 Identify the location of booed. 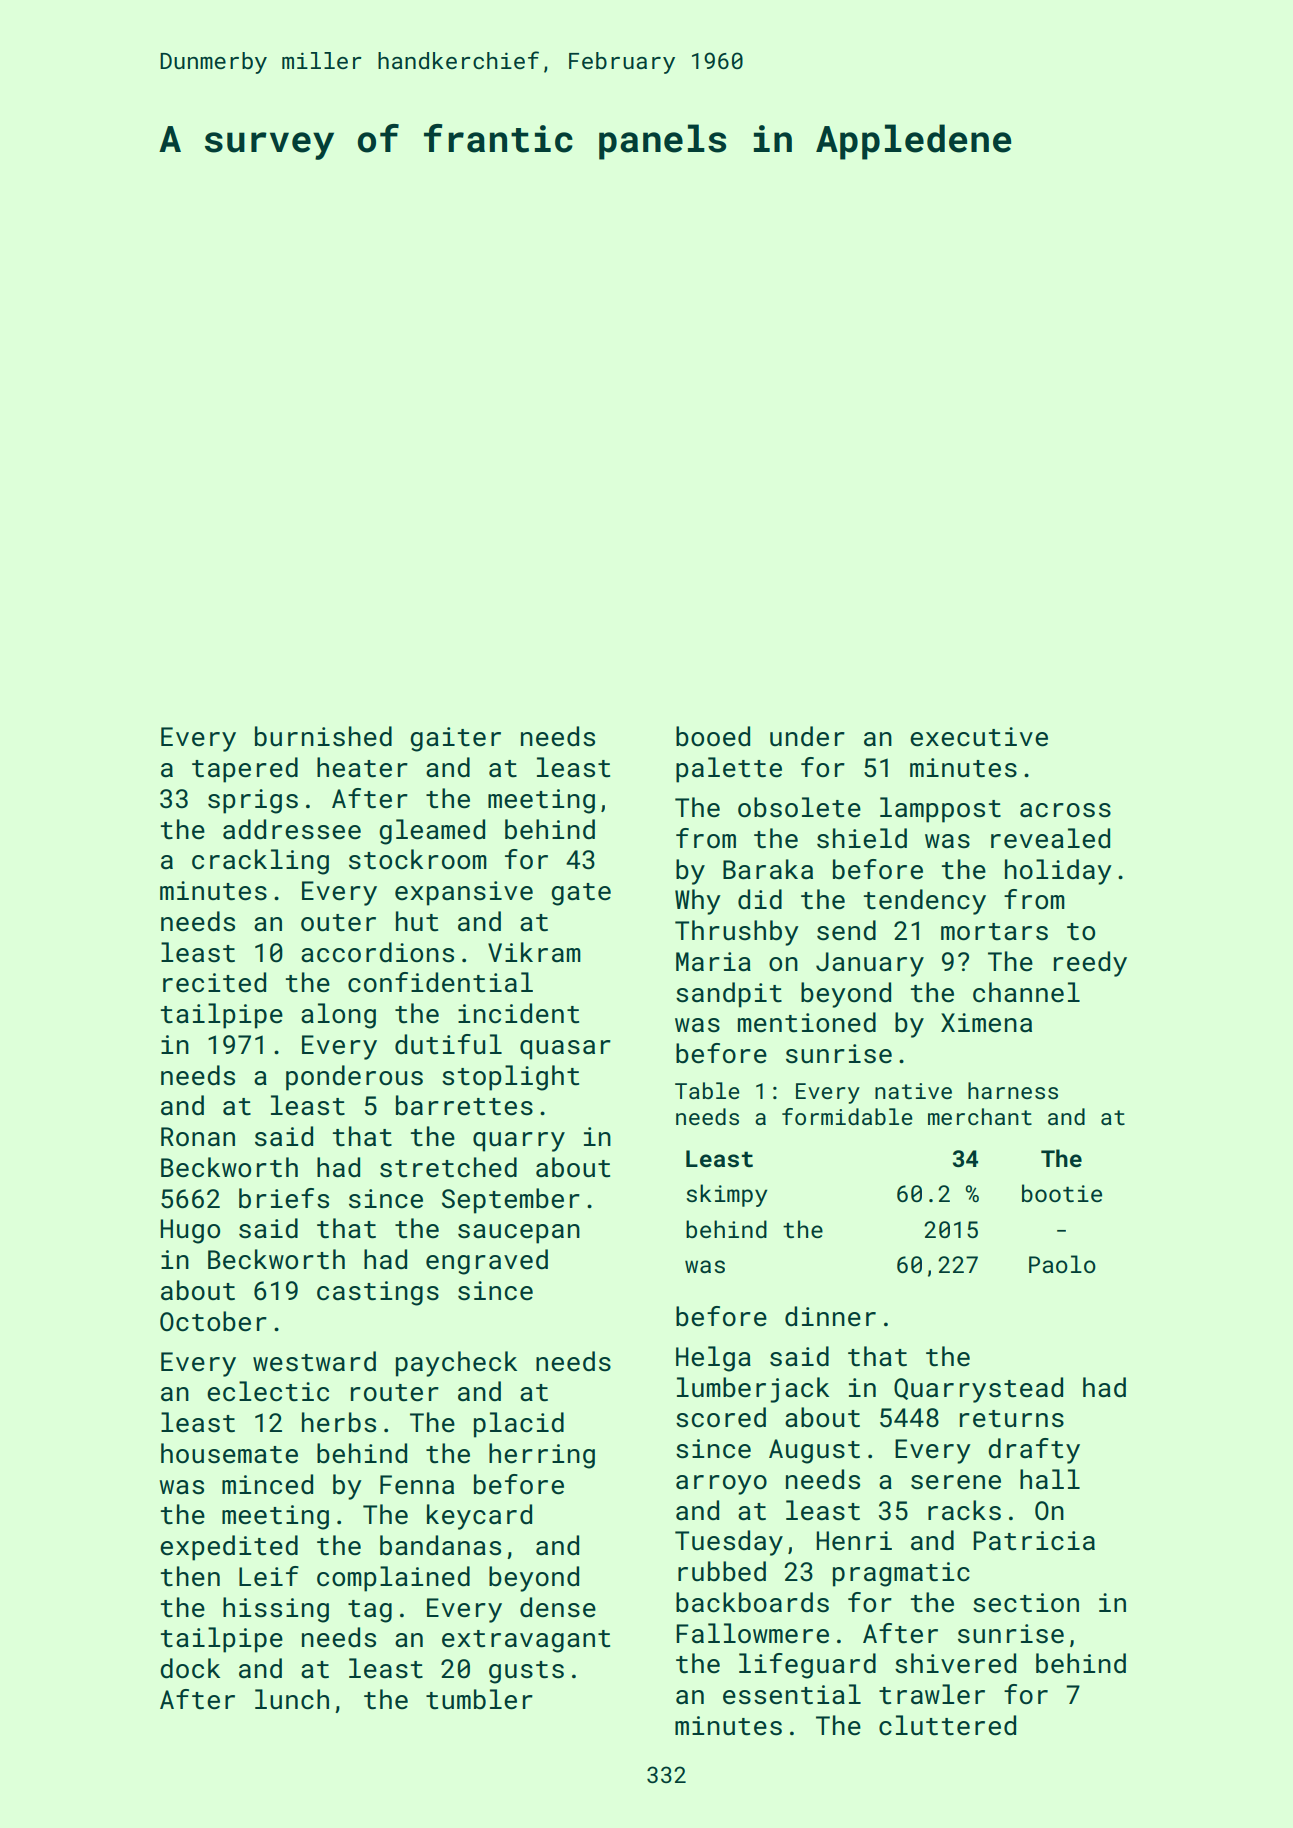
(713, 736).
